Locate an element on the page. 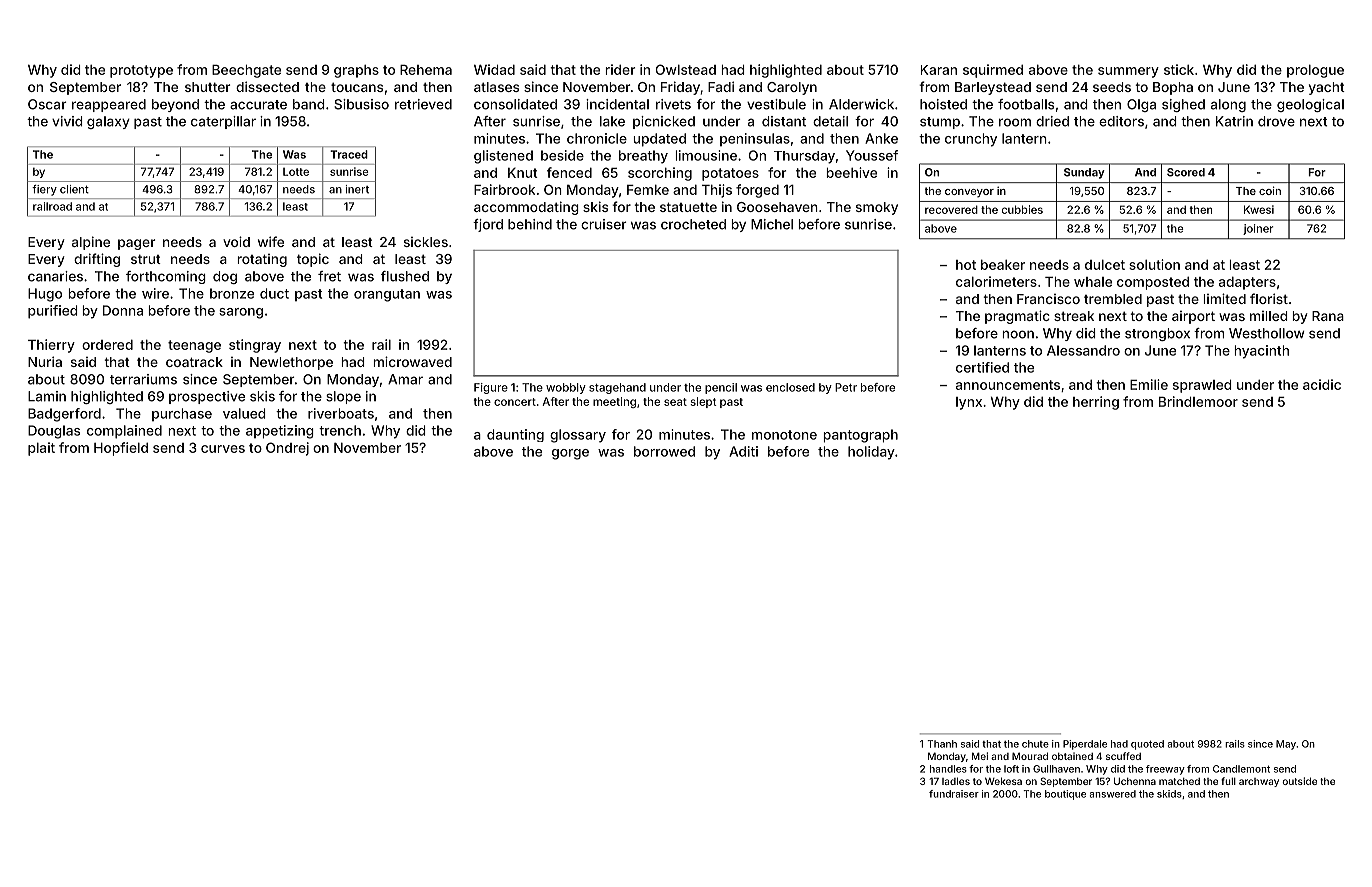 This document has height=887, width=1372. May is located at coordinates (1286, 745).
